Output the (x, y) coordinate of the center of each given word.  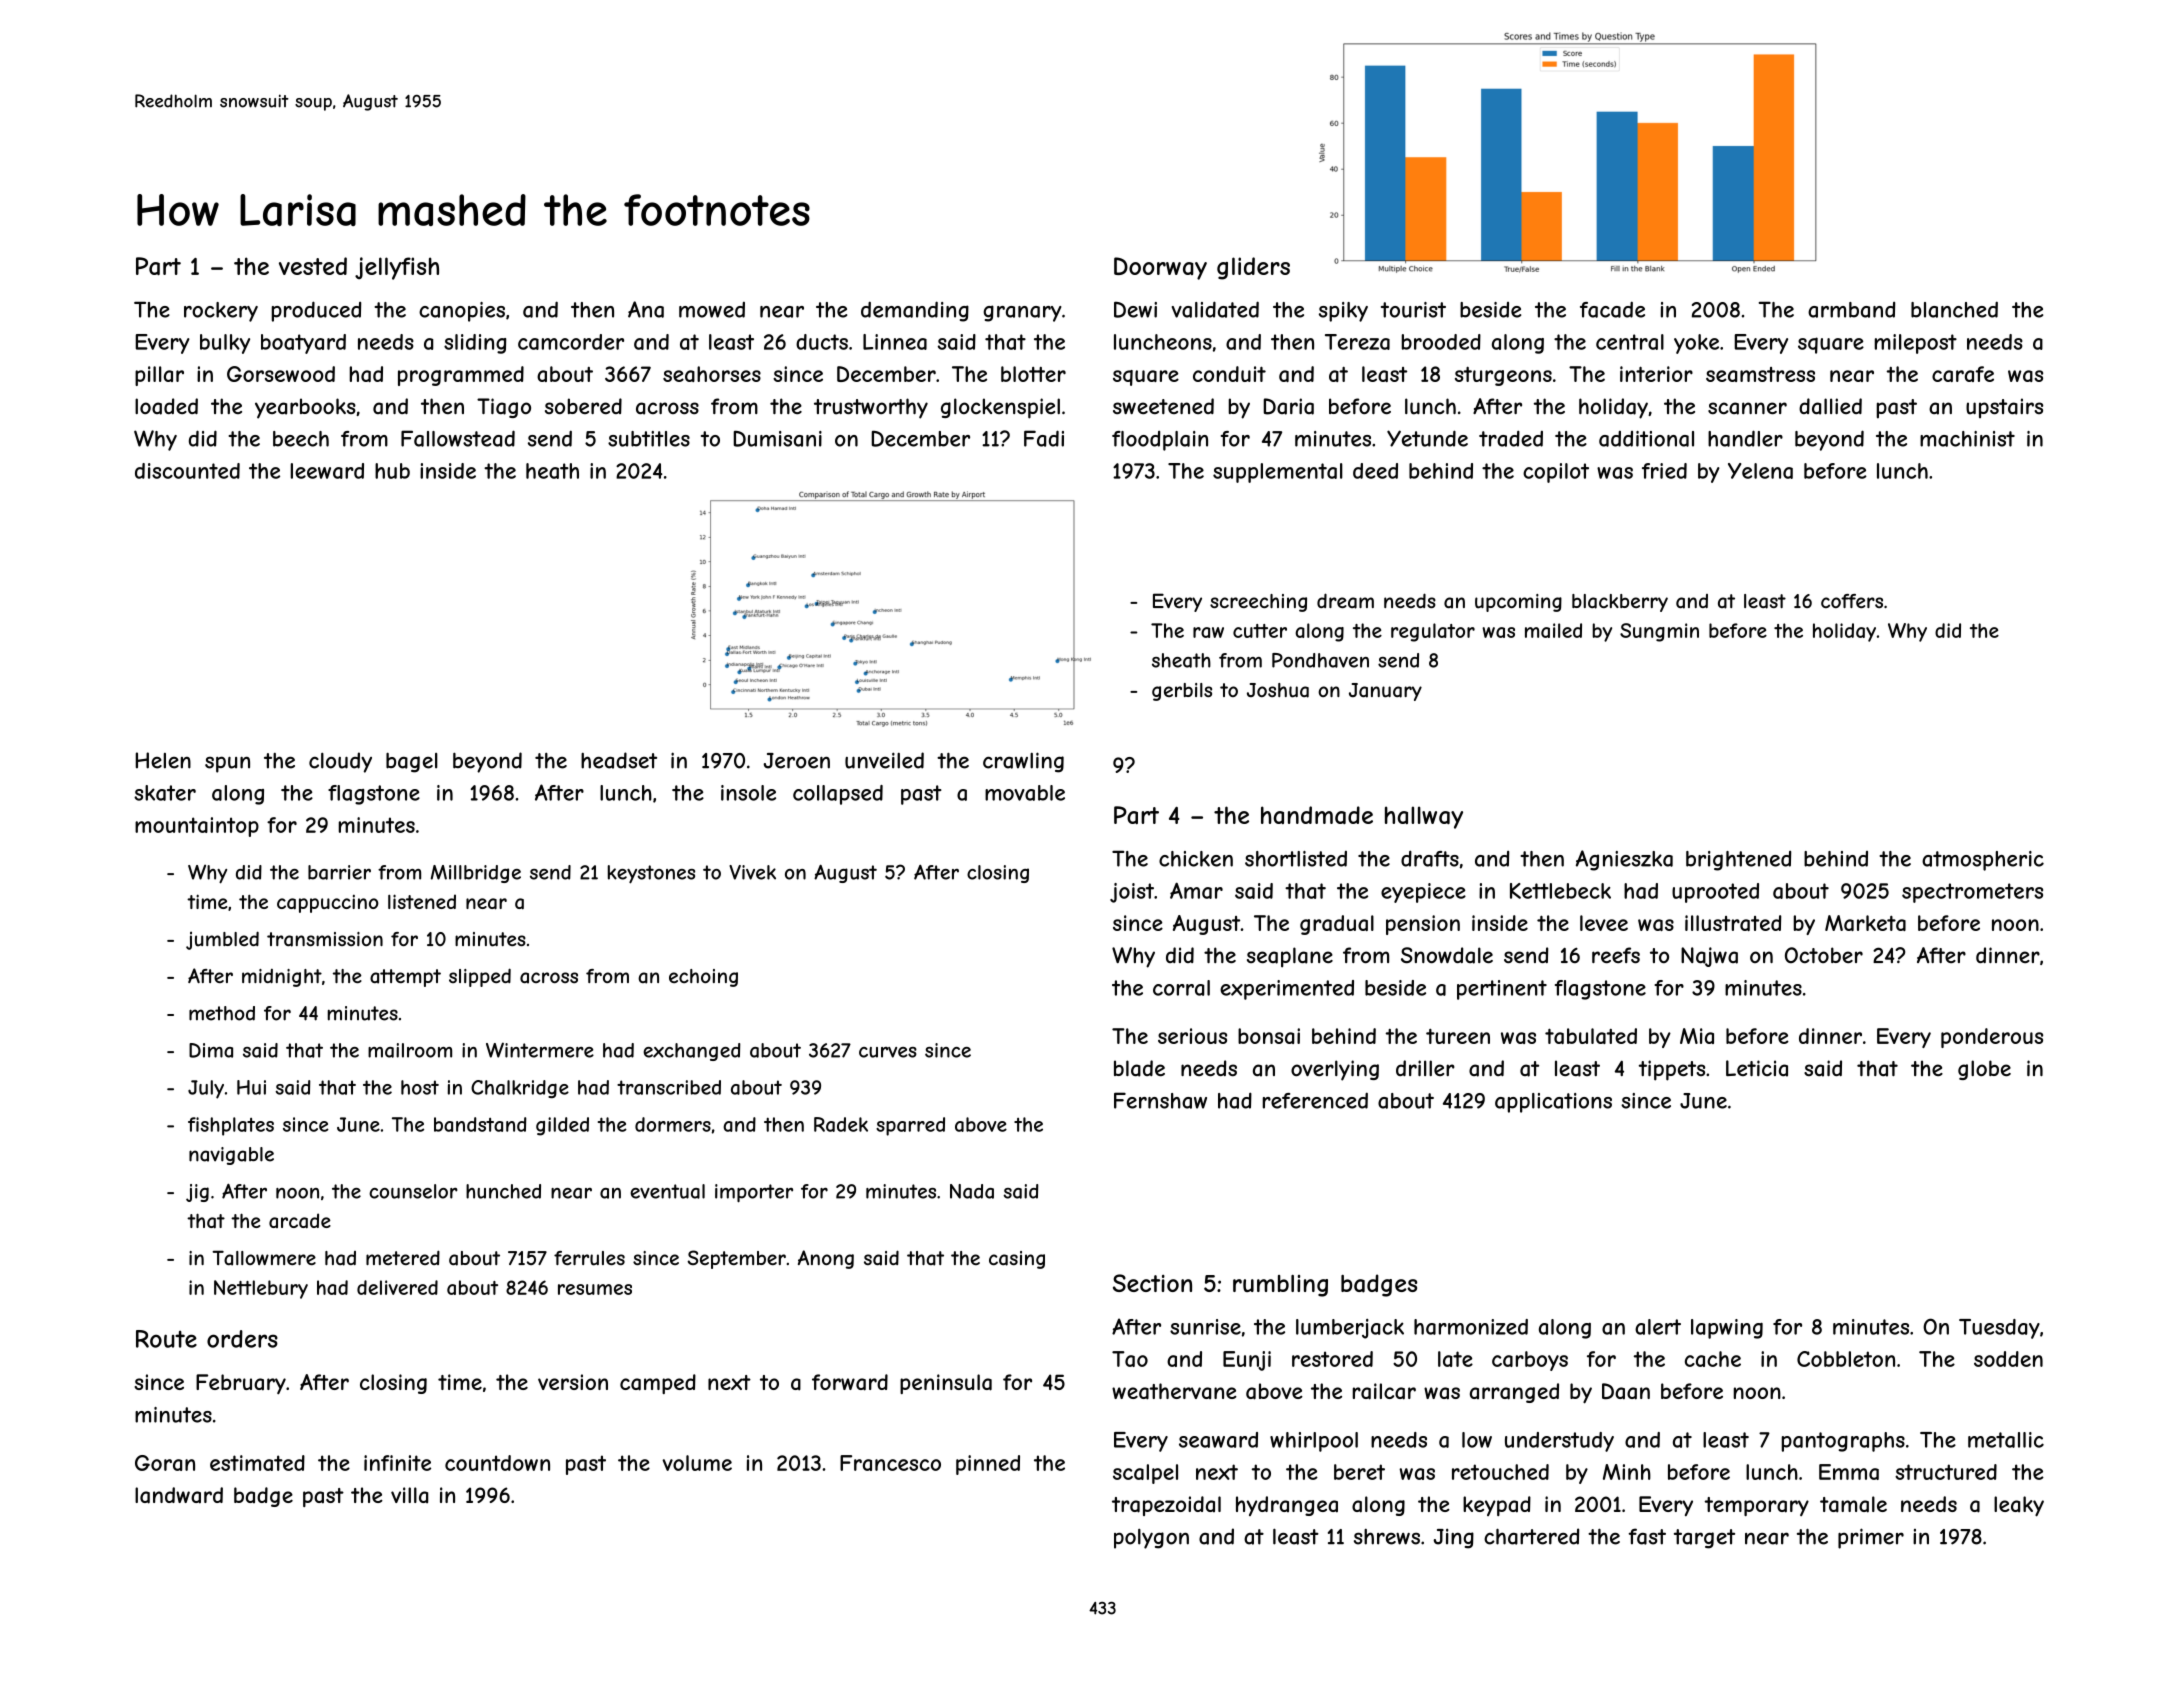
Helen (163, 760)
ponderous (1992, 1038)
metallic (2006, 1440)
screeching (1258, 603)
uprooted (1715, 893)
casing (1017, 1260)
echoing (703, 978)
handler (1745, 438)
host (420, 1087)
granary (1022, 313)
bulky (225, 344)
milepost (1916, 344)
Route (166, 1339)
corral (1181, 988)
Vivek (752, 872)
